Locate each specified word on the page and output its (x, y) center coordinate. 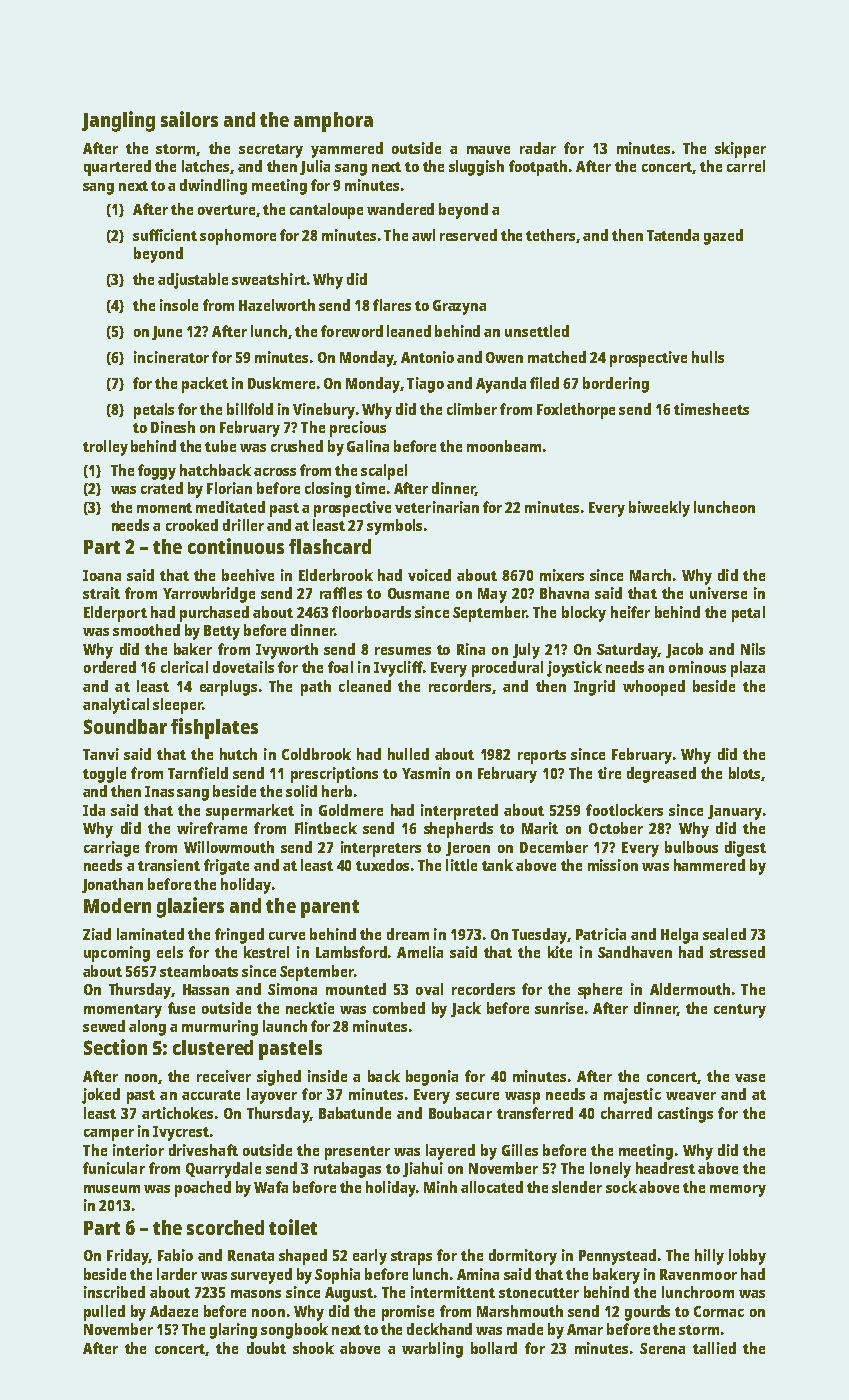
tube (220, 446)
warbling (432, 1350)
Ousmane (418, 593)
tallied (714, 1348)
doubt (266, 1348)
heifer (630, 612)
